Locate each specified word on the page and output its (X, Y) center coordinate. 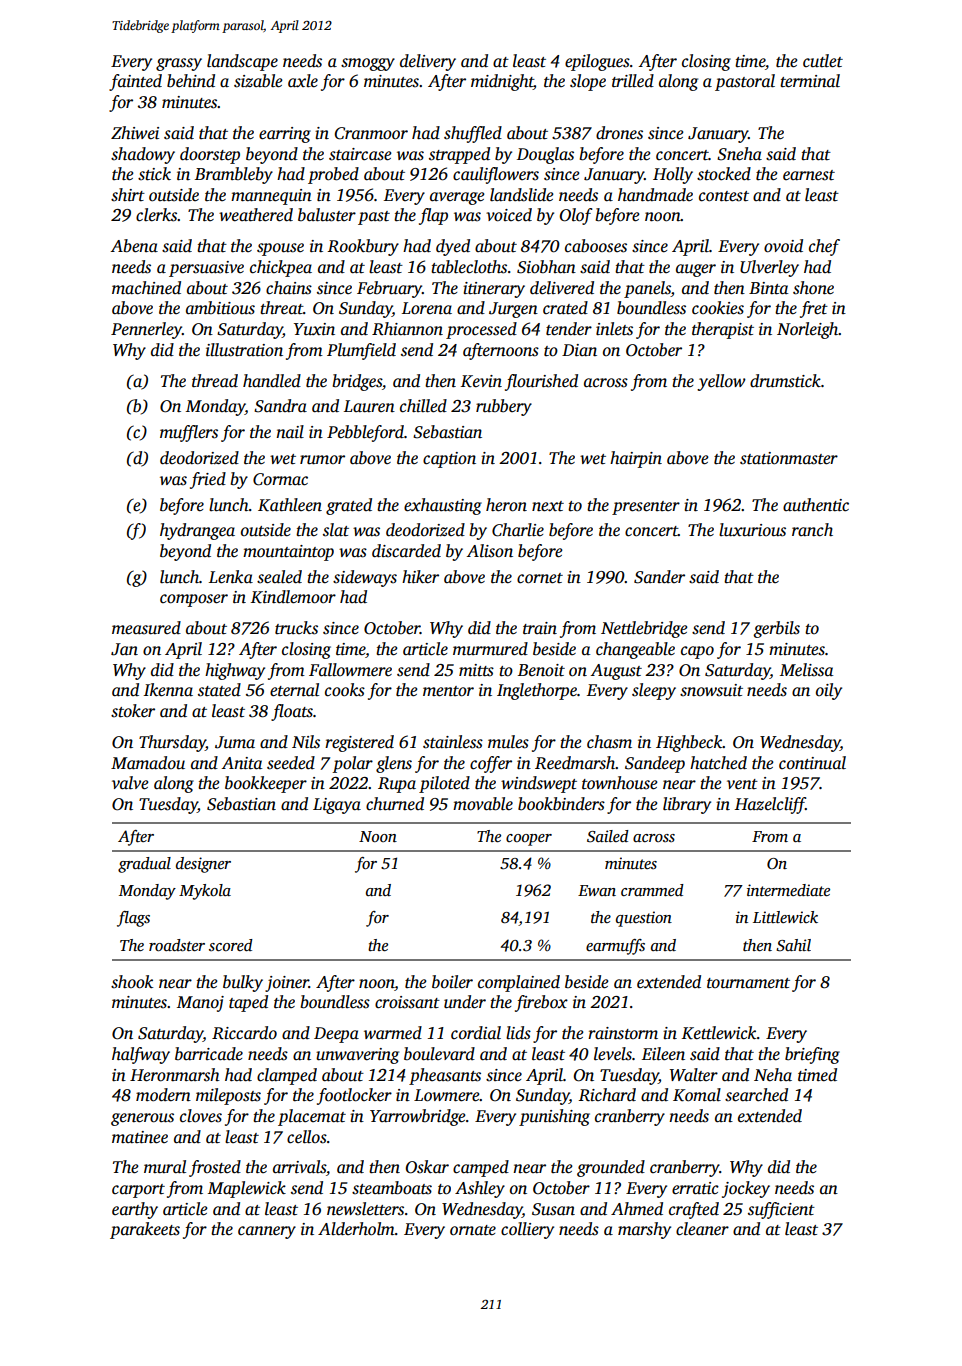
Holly (673, 175)
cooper (529, 840)
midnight (502, 82)
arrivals (299, 1167)
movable (483, 804)
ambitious (220, 308)
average (457, 198)
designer (203, 865)
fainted (135, 82)
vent (742, 784)
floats (292, 712)
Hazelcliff (770, 805)
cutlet (823, 61)
